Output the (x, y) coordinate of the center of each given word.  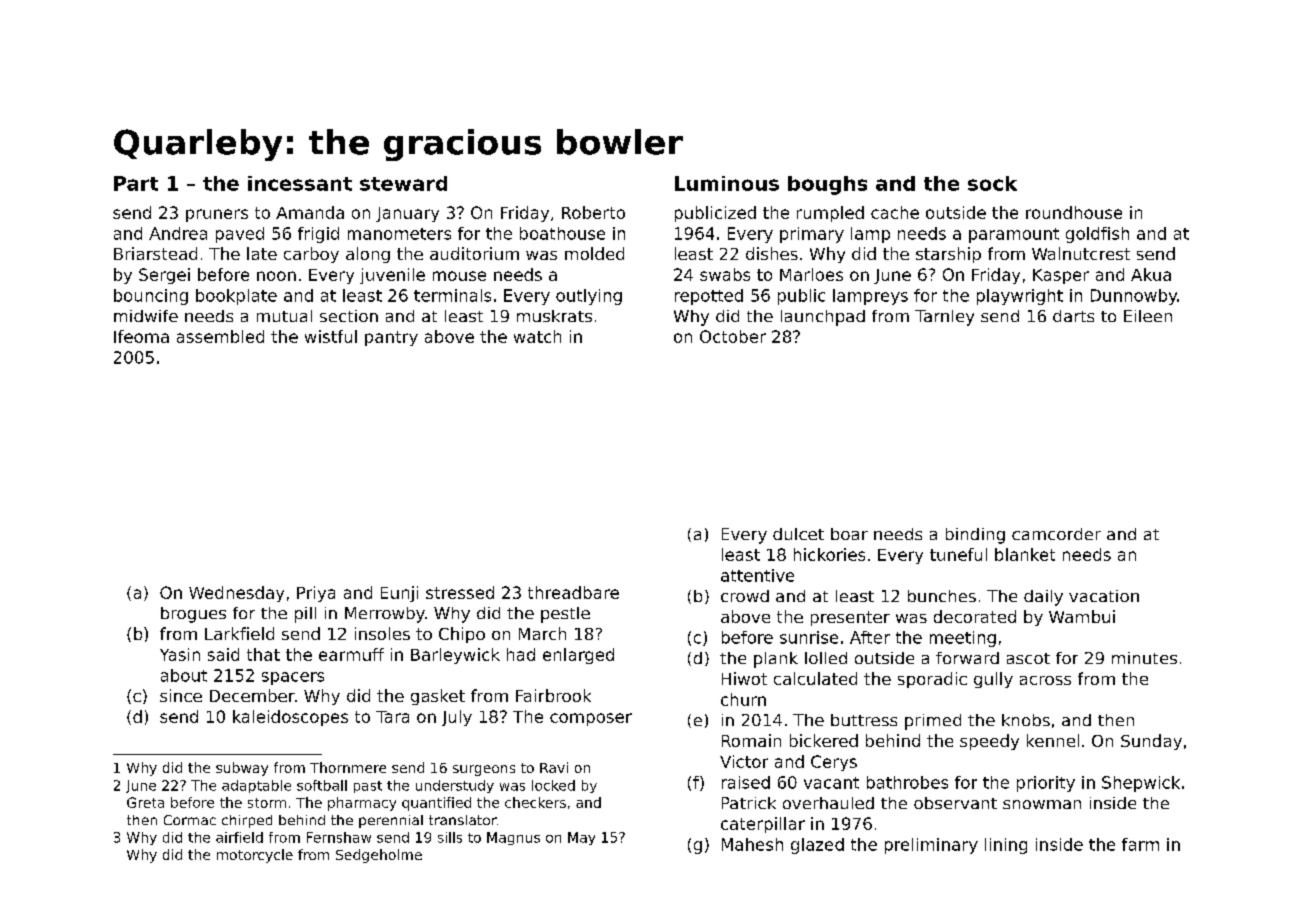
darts (1073, 316)
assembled (220, 336)
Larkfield (239, 633)
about (184, 675)
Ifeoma (141, 336)
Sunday (1151, 742)
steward (403, 183)
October (733, 336)
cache (895, 212)
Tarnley (944, 318)
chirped (247, 821)
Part (136, 183)
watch (537, 336)
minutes (1144, 658)
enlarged (578, 656)
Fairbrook (553, 695)
